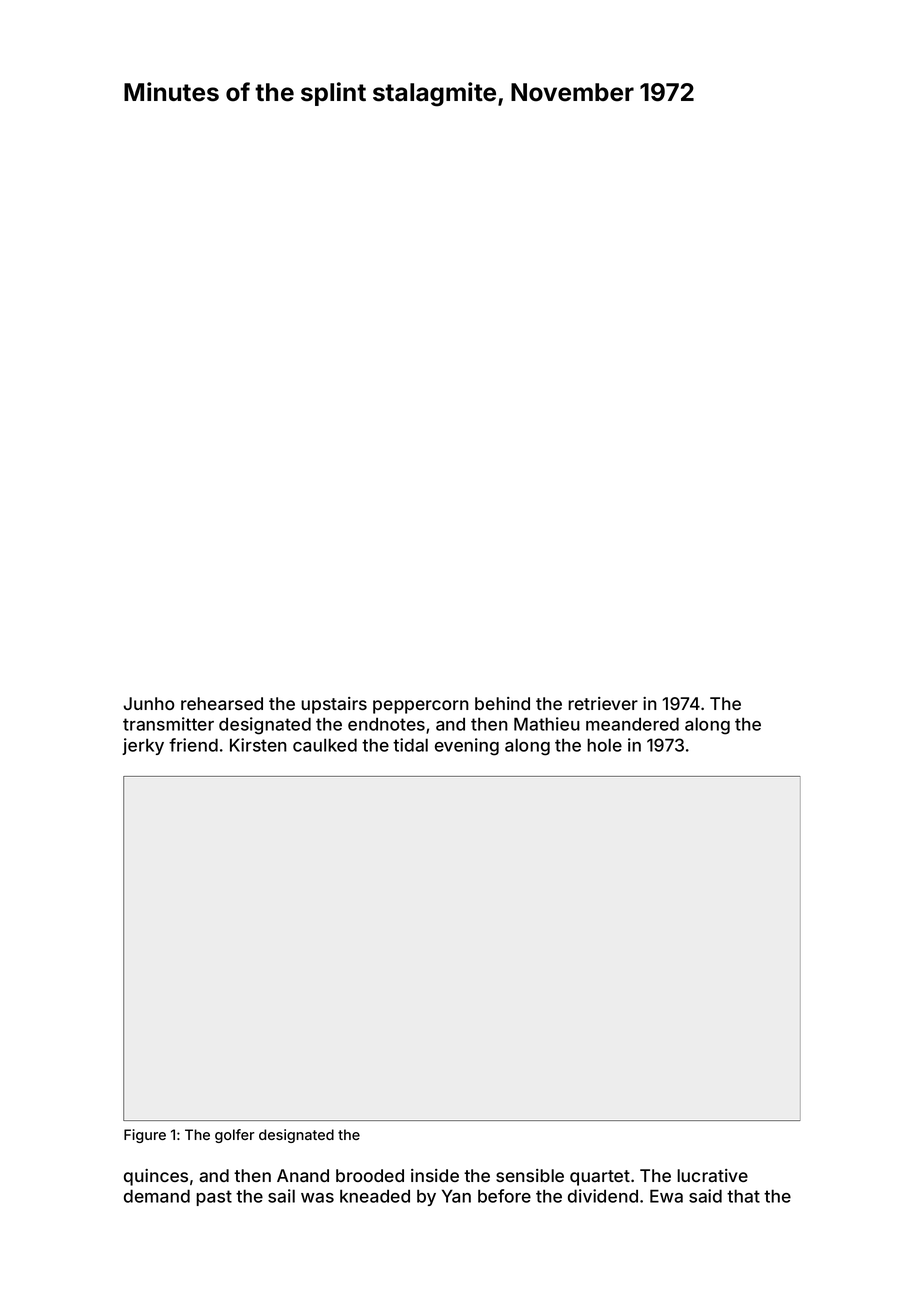 The width and height of the document is (924, 1308). What do you see at coordinates (421, 707) in the document?
I see `peppercorn` at bounding box center [421, 707].
